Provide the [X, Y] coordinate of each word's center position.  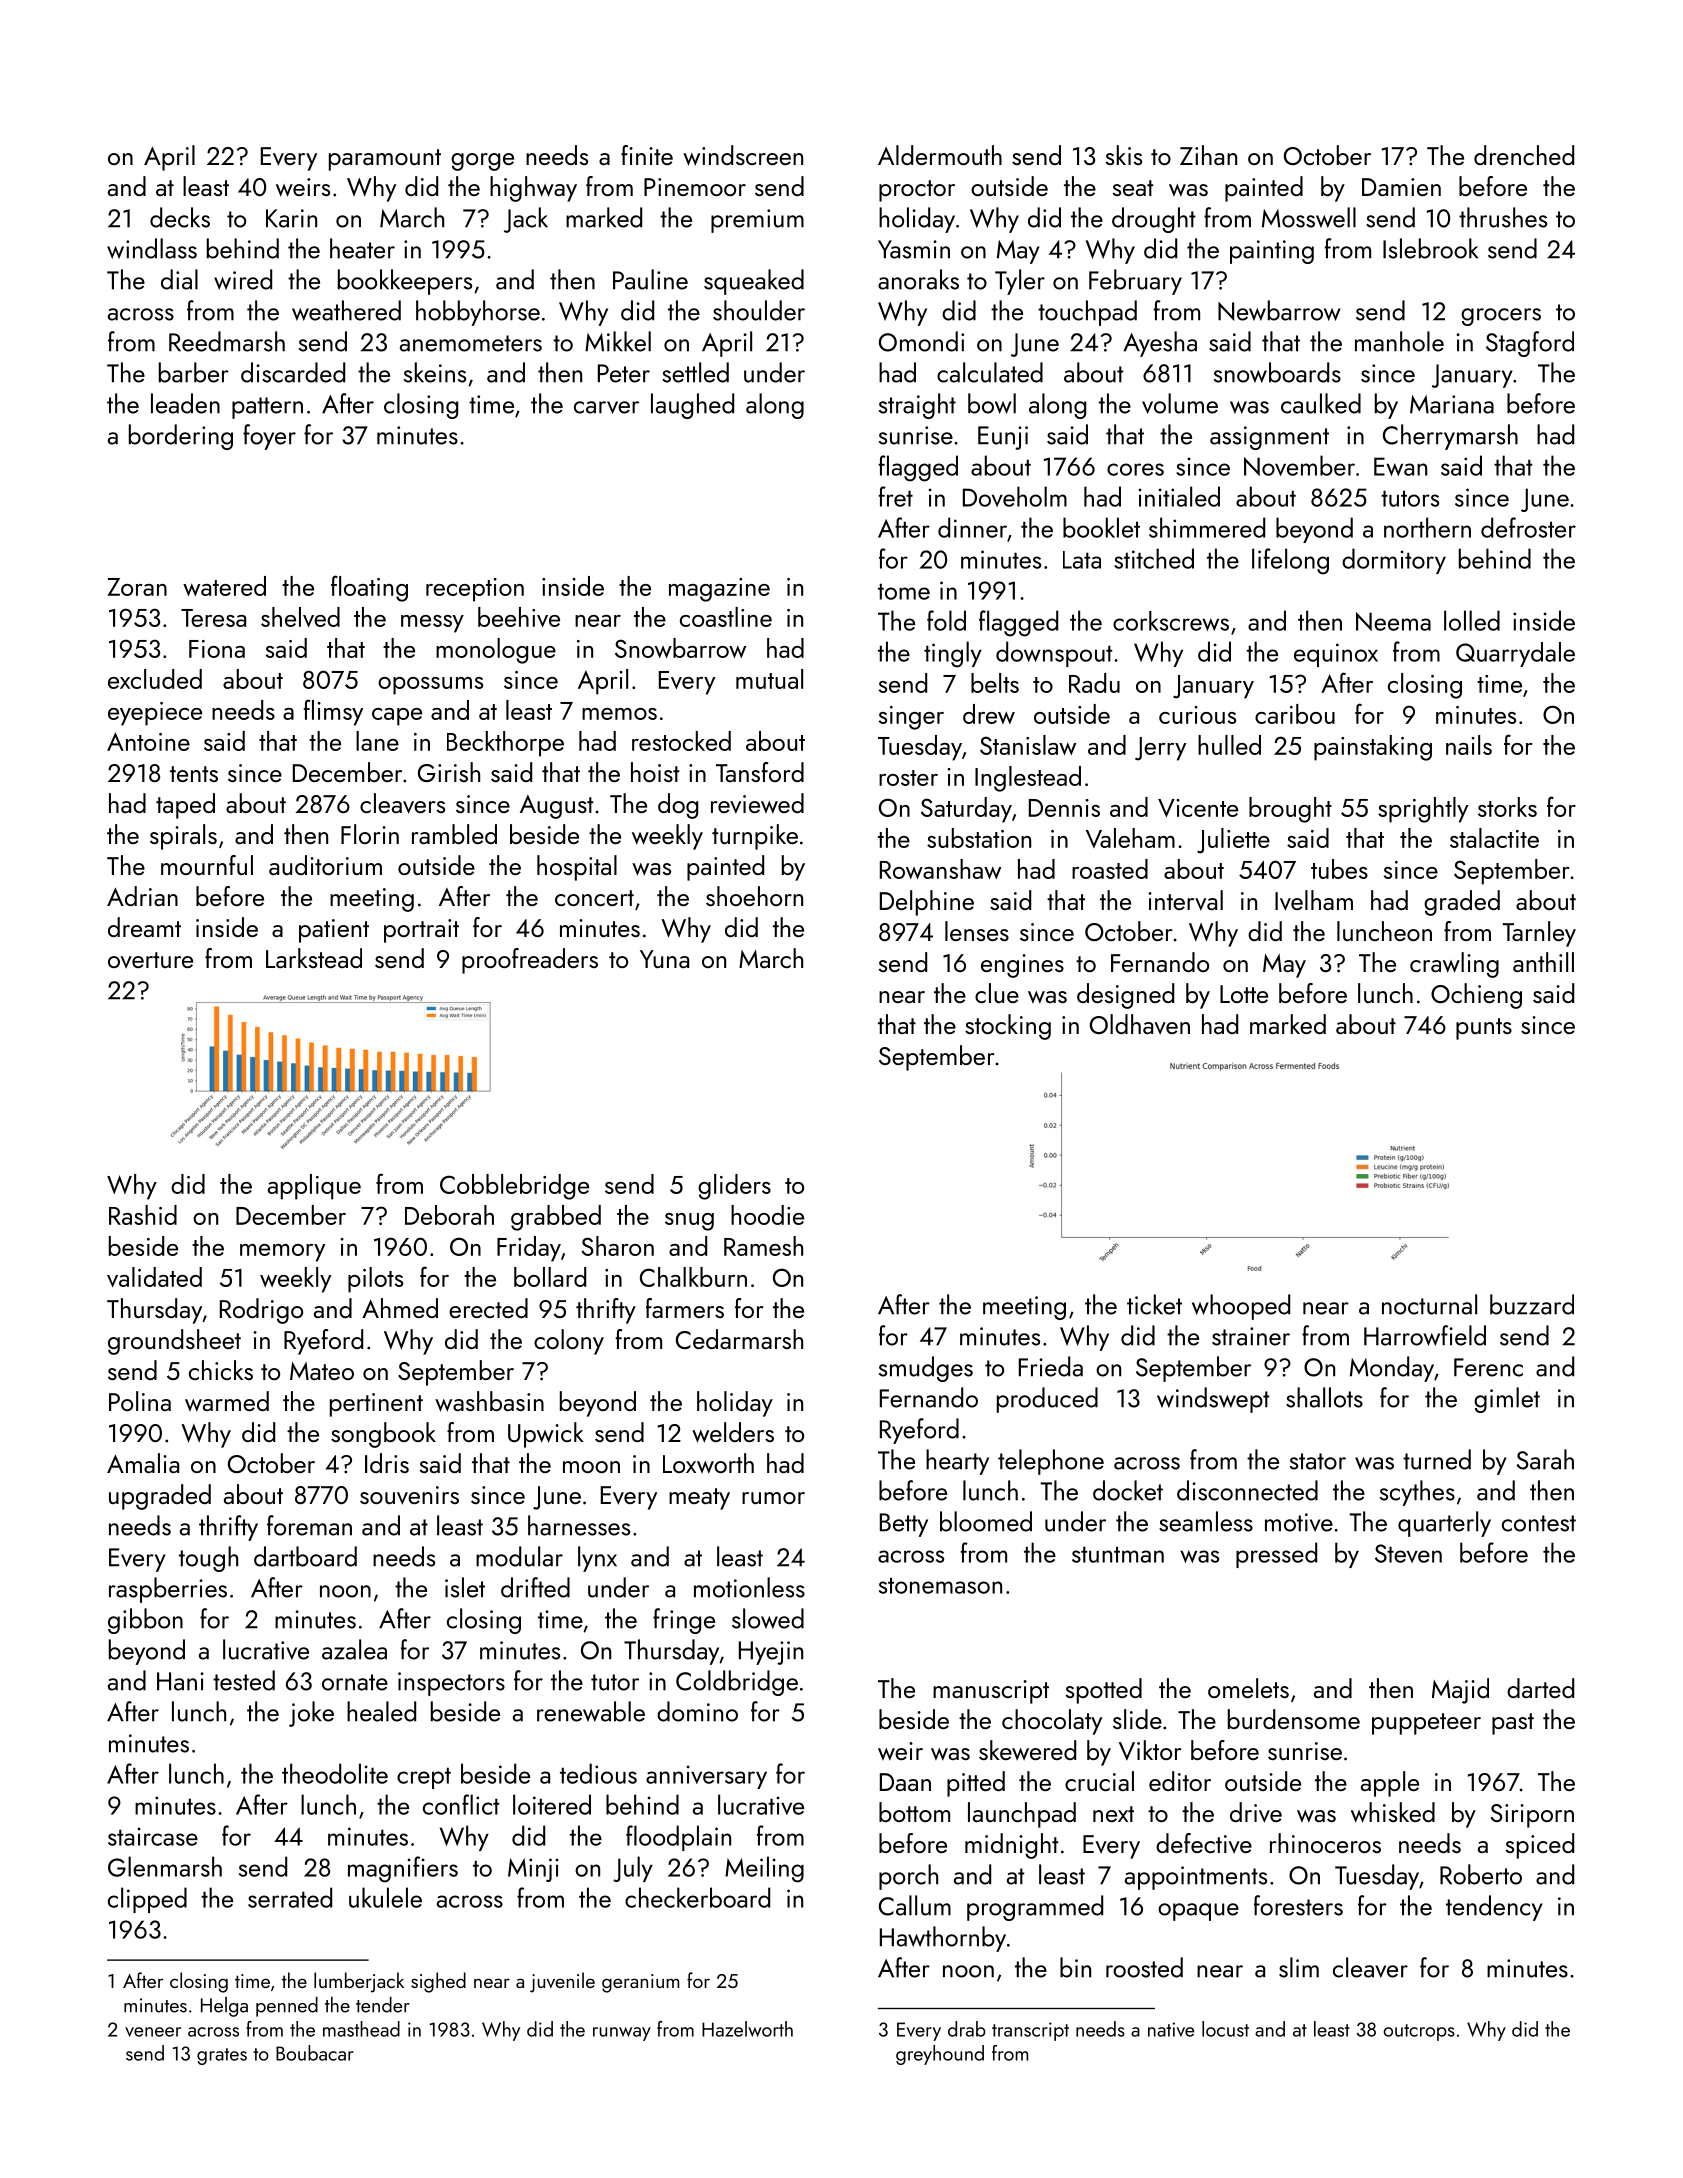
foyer [269, 437]
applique [314, 1187]
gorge [482, 162]
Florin [370, 834]
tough [208, 1559]
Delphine [927, 903]
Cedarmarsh [739, 1339]
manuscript [991, 1692]
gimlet [1507, 1400]
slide [1137, 1719]
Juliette [1233, 841]
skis [1124, 155]
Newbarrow [1279, 310]
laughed [692, 406]
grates [222, 2056]
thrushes [1503, 217]
